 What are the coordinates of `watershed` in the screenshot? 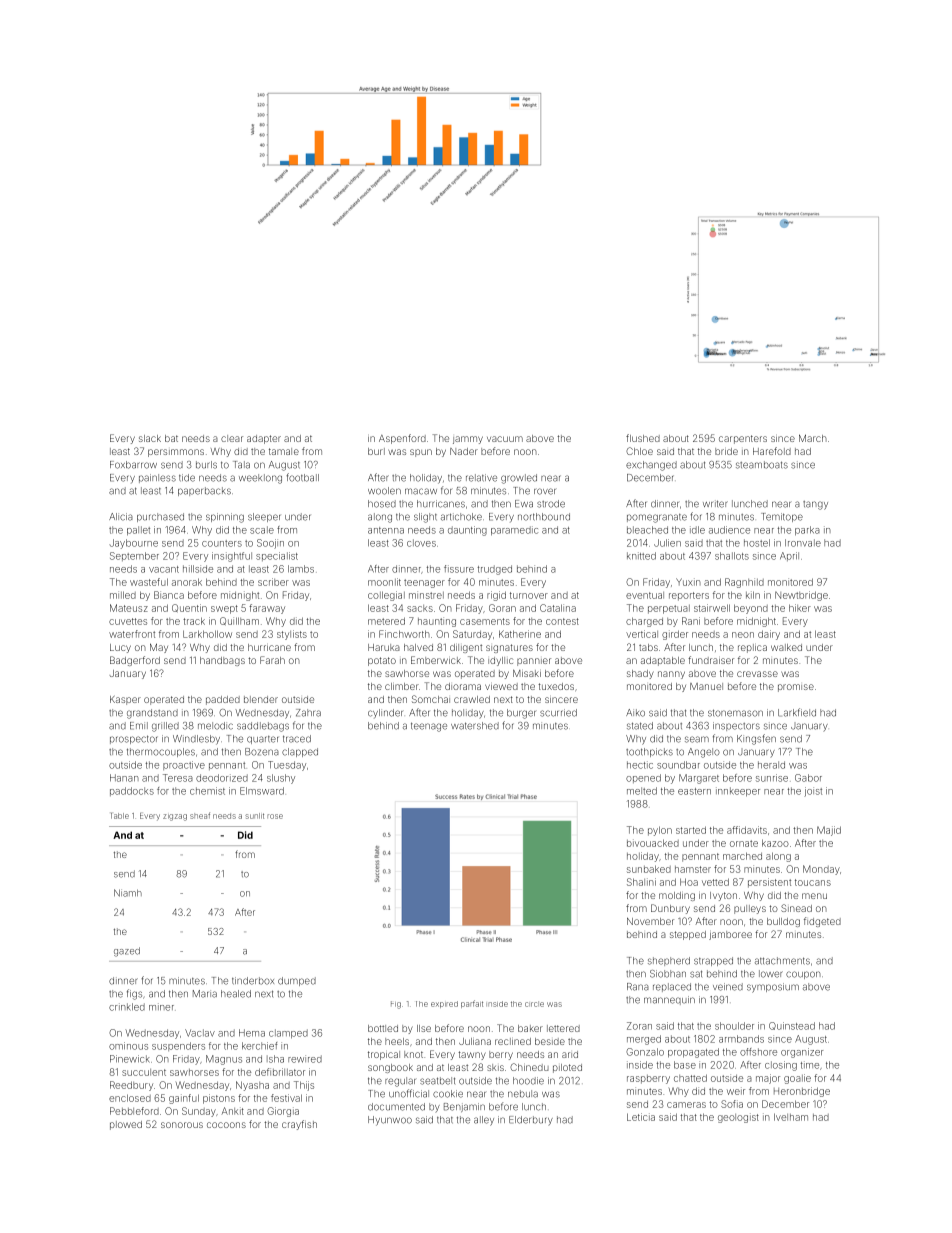 It's located at (475, 726).
